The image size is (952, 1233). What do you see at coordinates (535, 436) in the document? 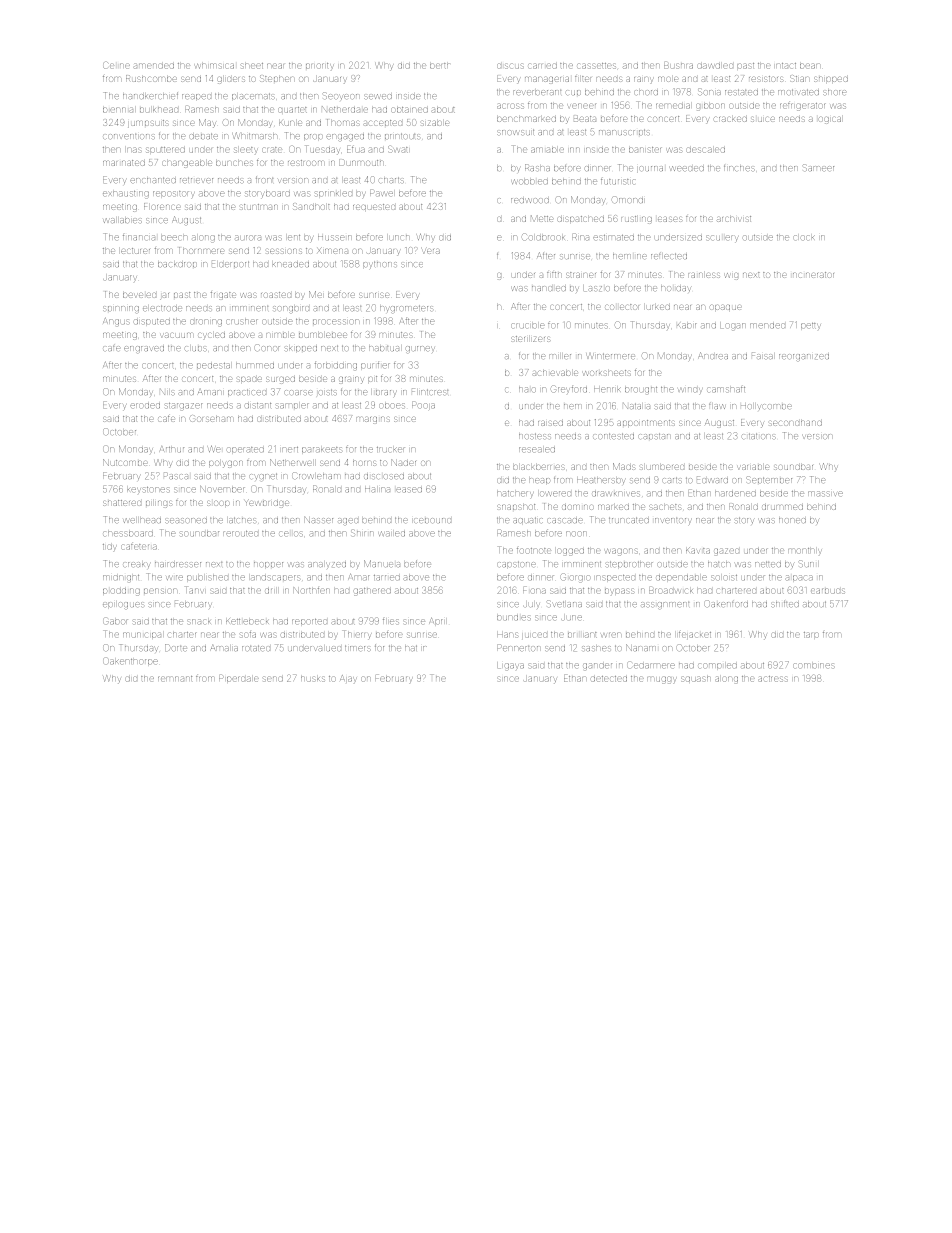
I see `hostess` at bounding box center [535, 436].
